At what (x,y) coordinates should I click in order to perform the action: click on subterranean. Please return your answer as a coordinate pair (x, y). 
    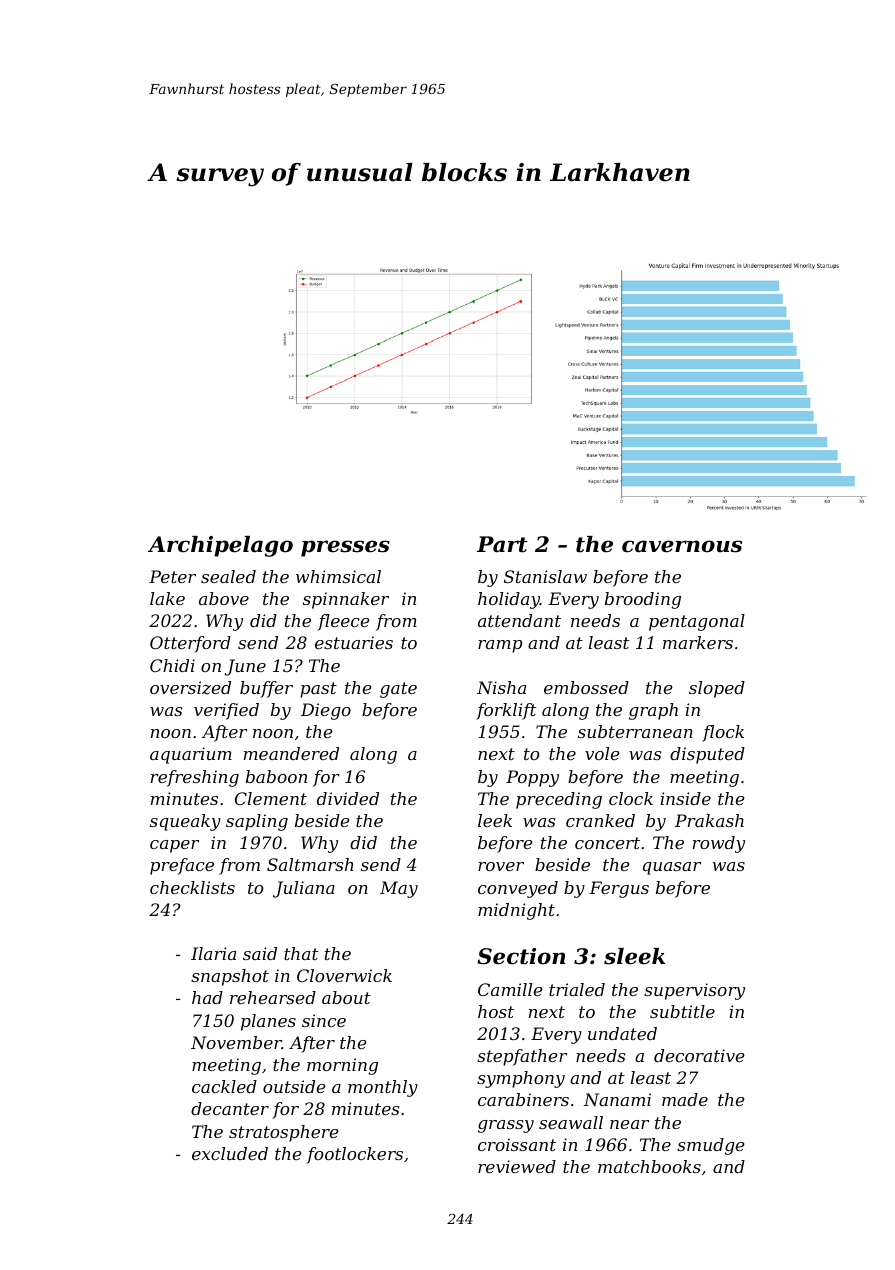
    Looking at the image, I should click on (635, 731).
